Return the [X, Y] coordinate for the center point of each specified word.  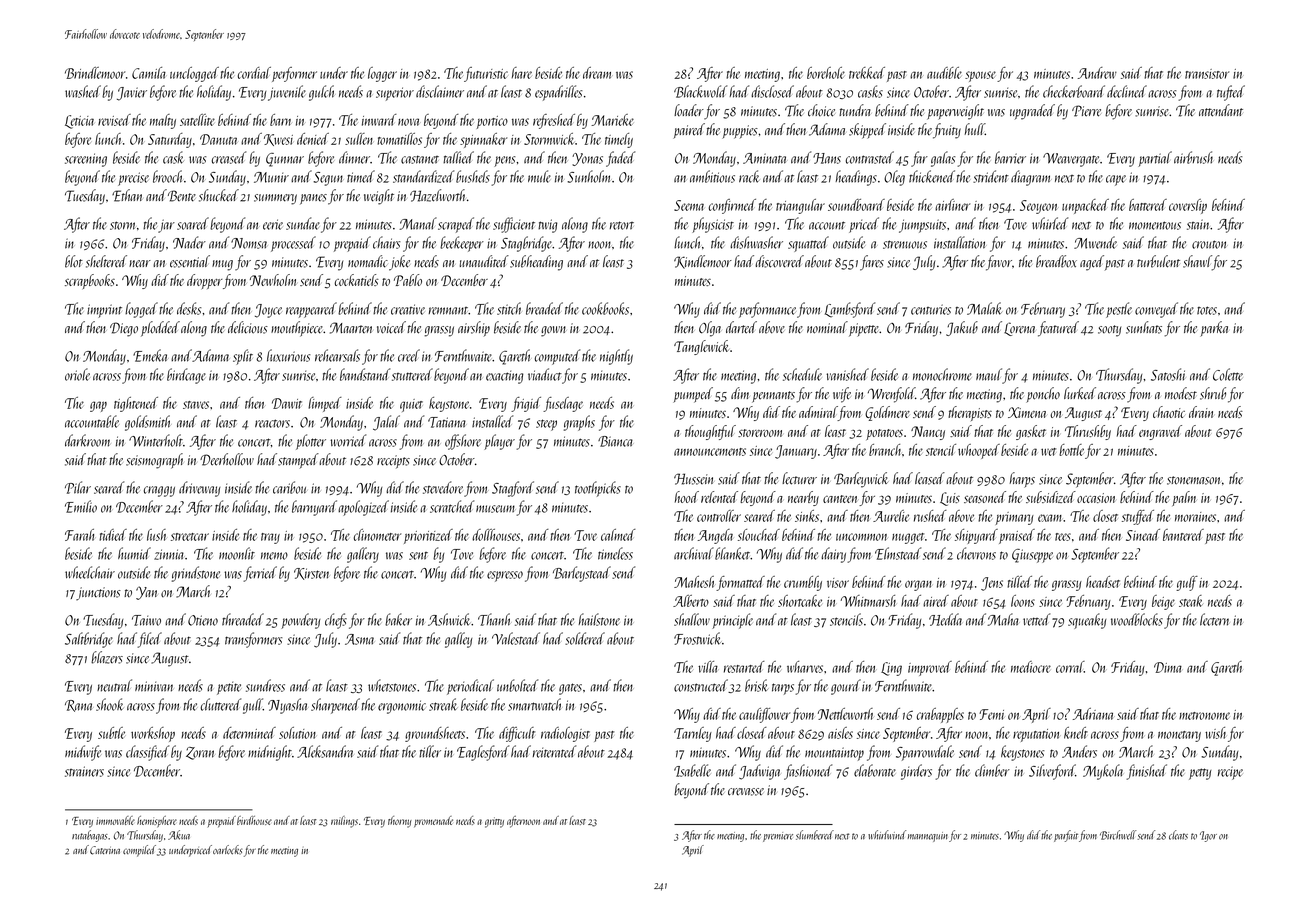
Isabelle [692, 770]
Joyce [268, 311]
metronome [1204, 716]
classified [147, 753]
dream [597, 73]
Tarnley [693, 734]
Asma [359, 639]
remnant [449, 311]
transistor [1207, 74]
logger [382, 74]
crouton [1209, 244]
